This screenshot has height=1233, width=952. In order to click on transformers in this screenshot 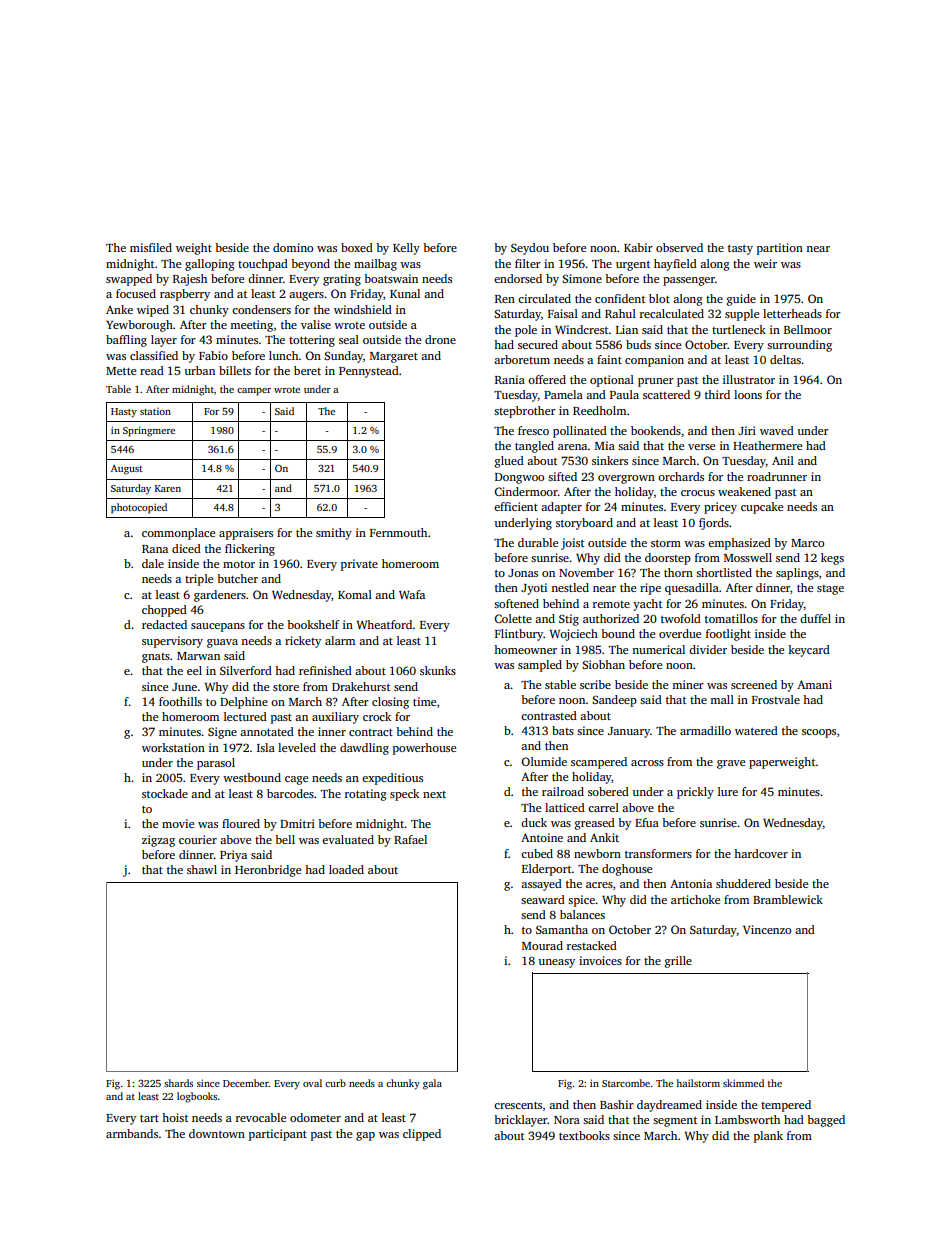, I will do `click(658, 853)`.
